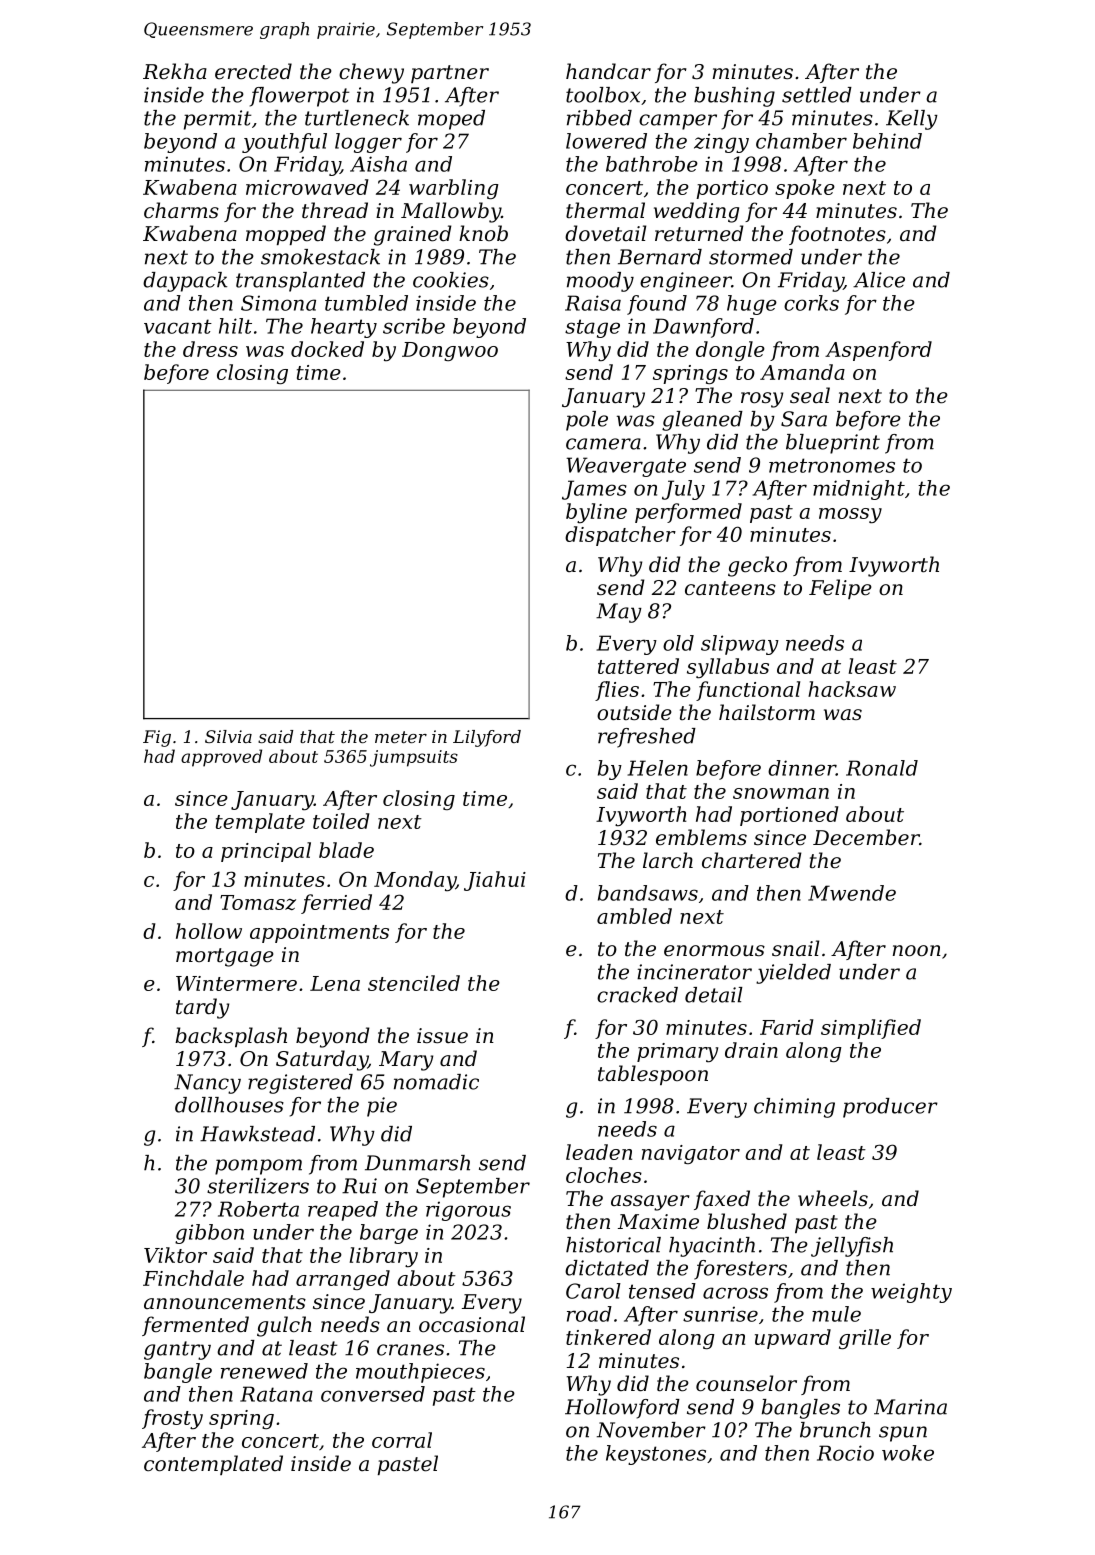 The height and width of the image is (1555, 1095). I want to click on Silvia, so click(228, 736).
